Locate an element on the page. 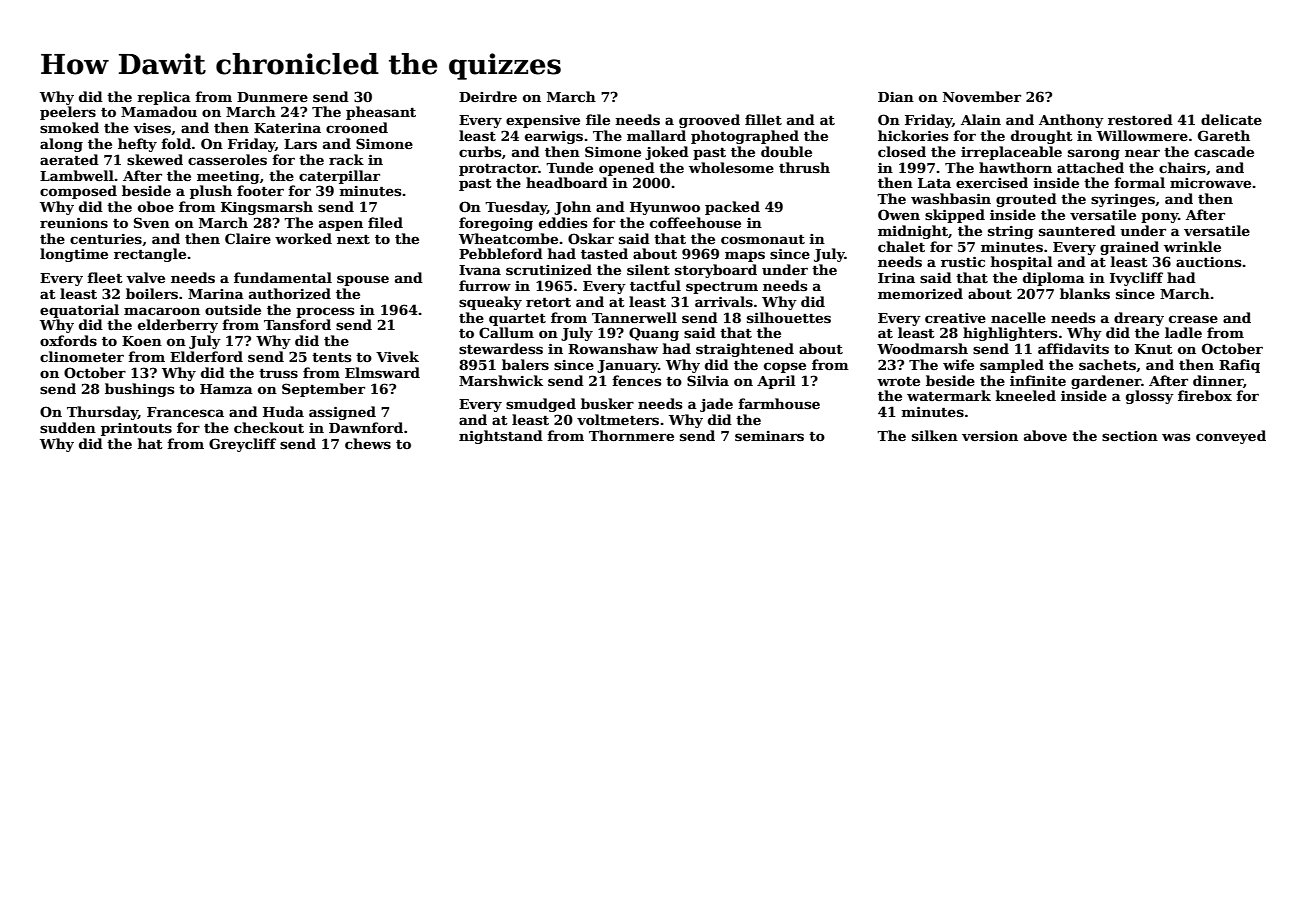 The width and height of the page is (1308, 924). Anthony is located at coordinates (1071, 121).
